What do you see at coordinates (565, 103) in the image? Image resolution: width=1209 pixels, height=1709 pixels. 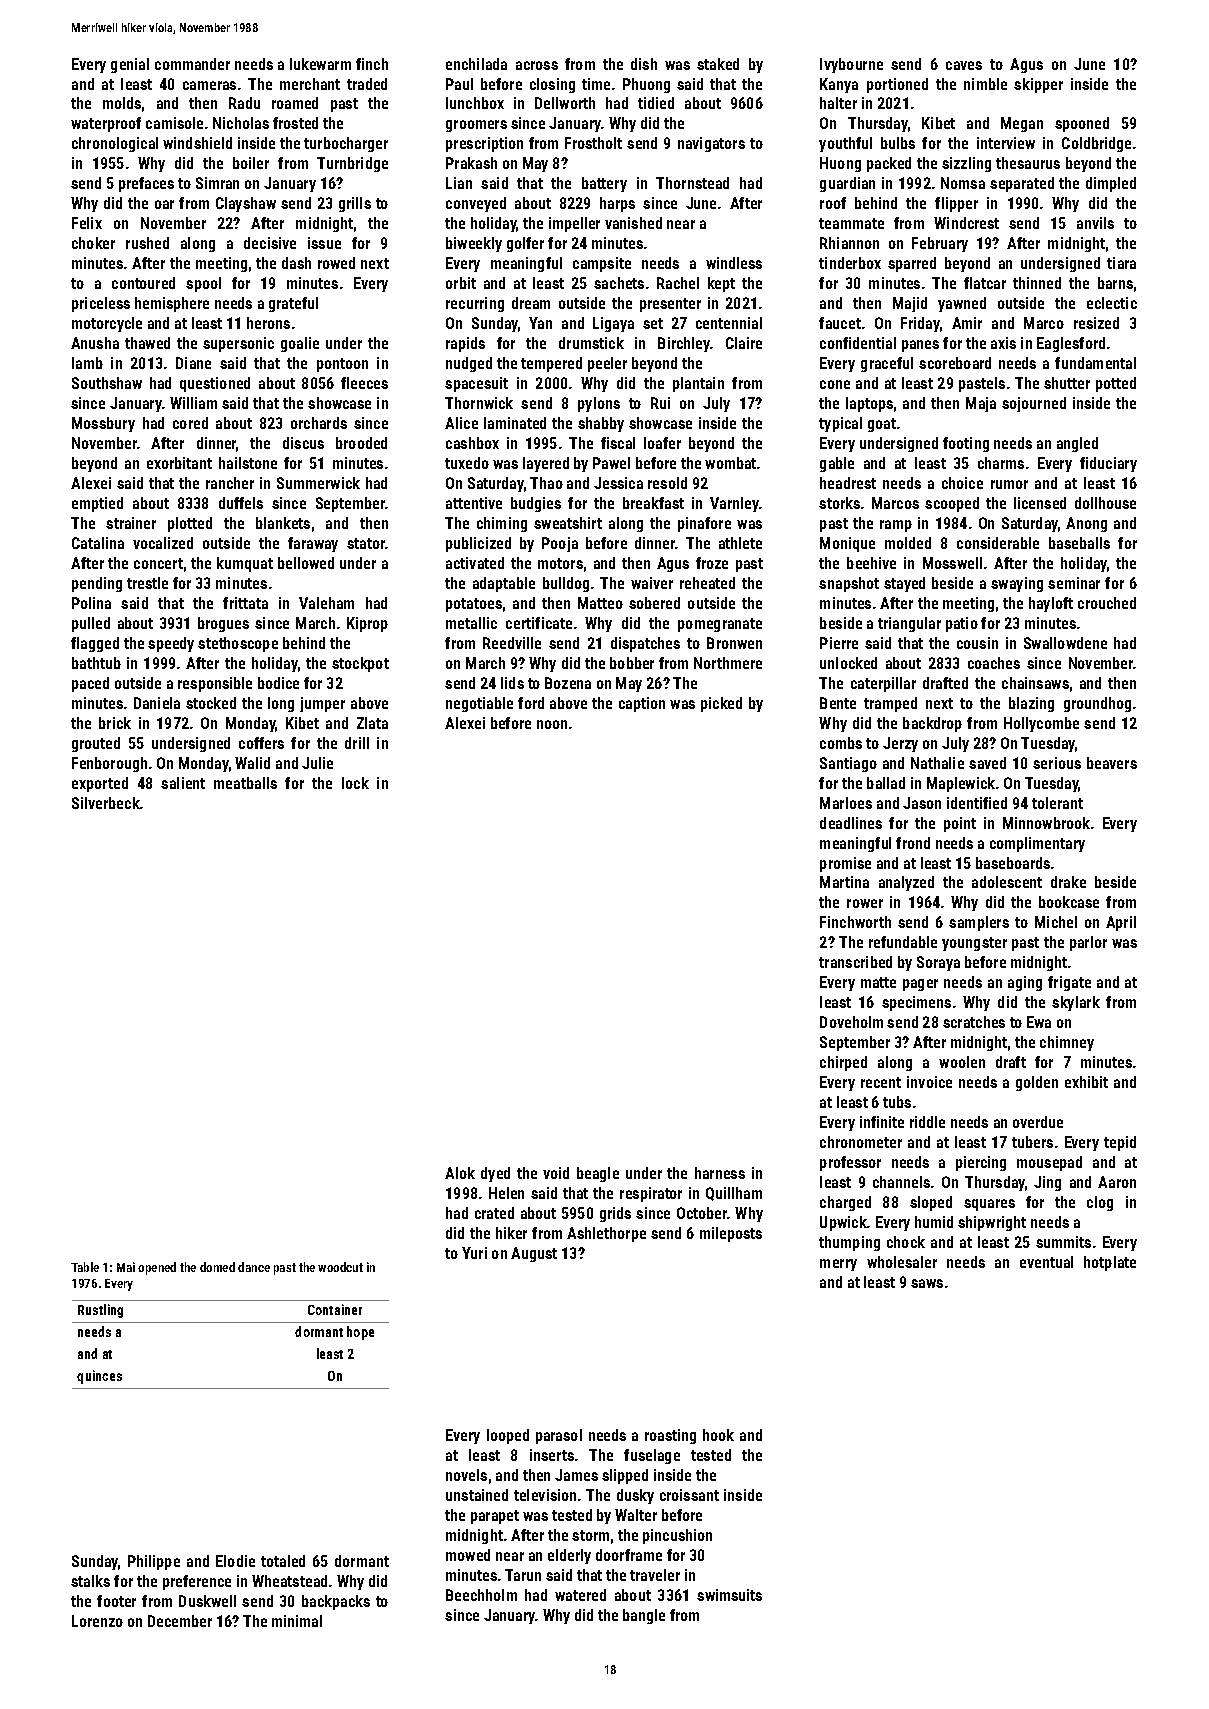 I see `Dellworth` at bounding box center [565, 103].
